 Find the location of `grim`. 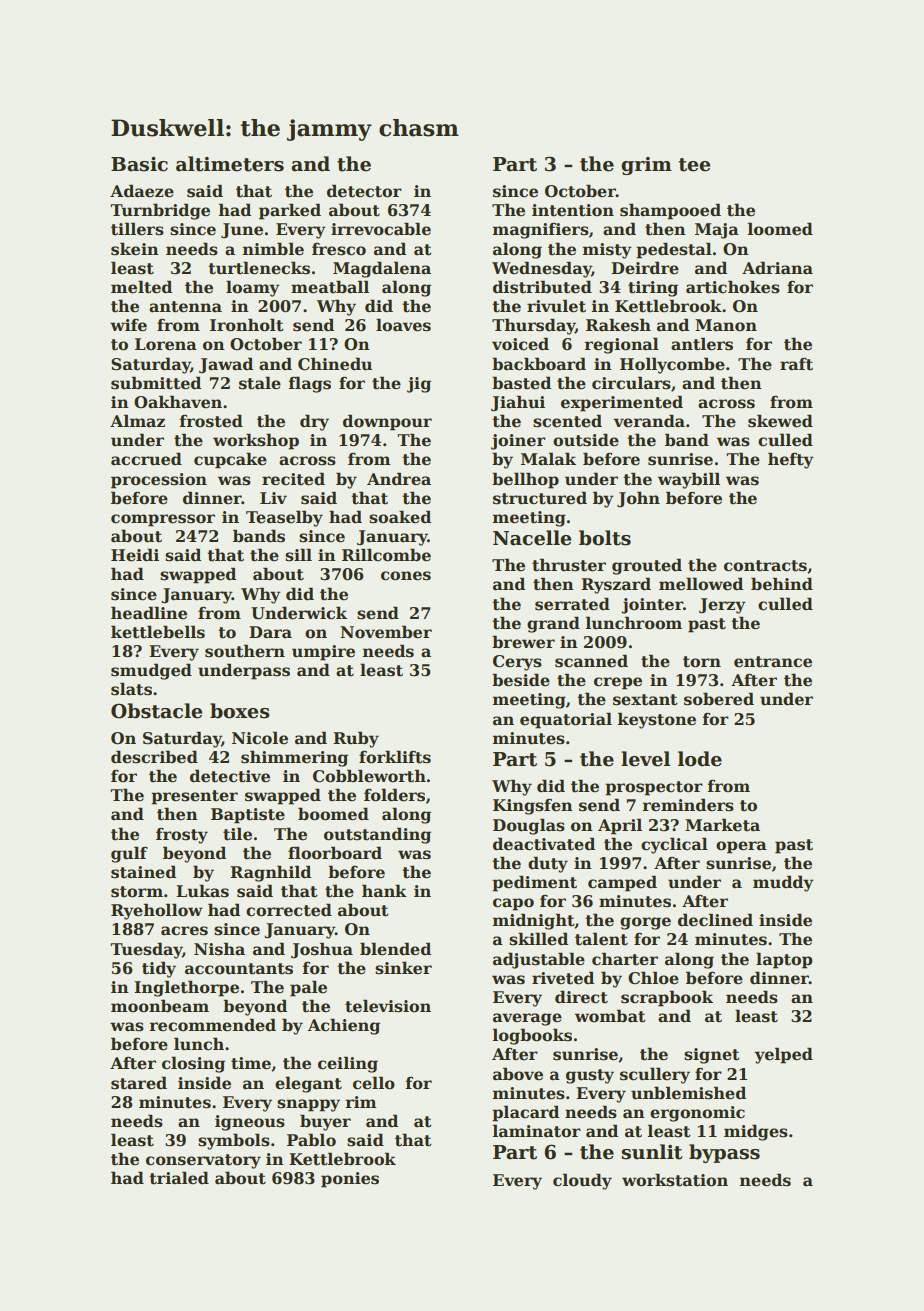

grim is located at coordinates (646, 166).
